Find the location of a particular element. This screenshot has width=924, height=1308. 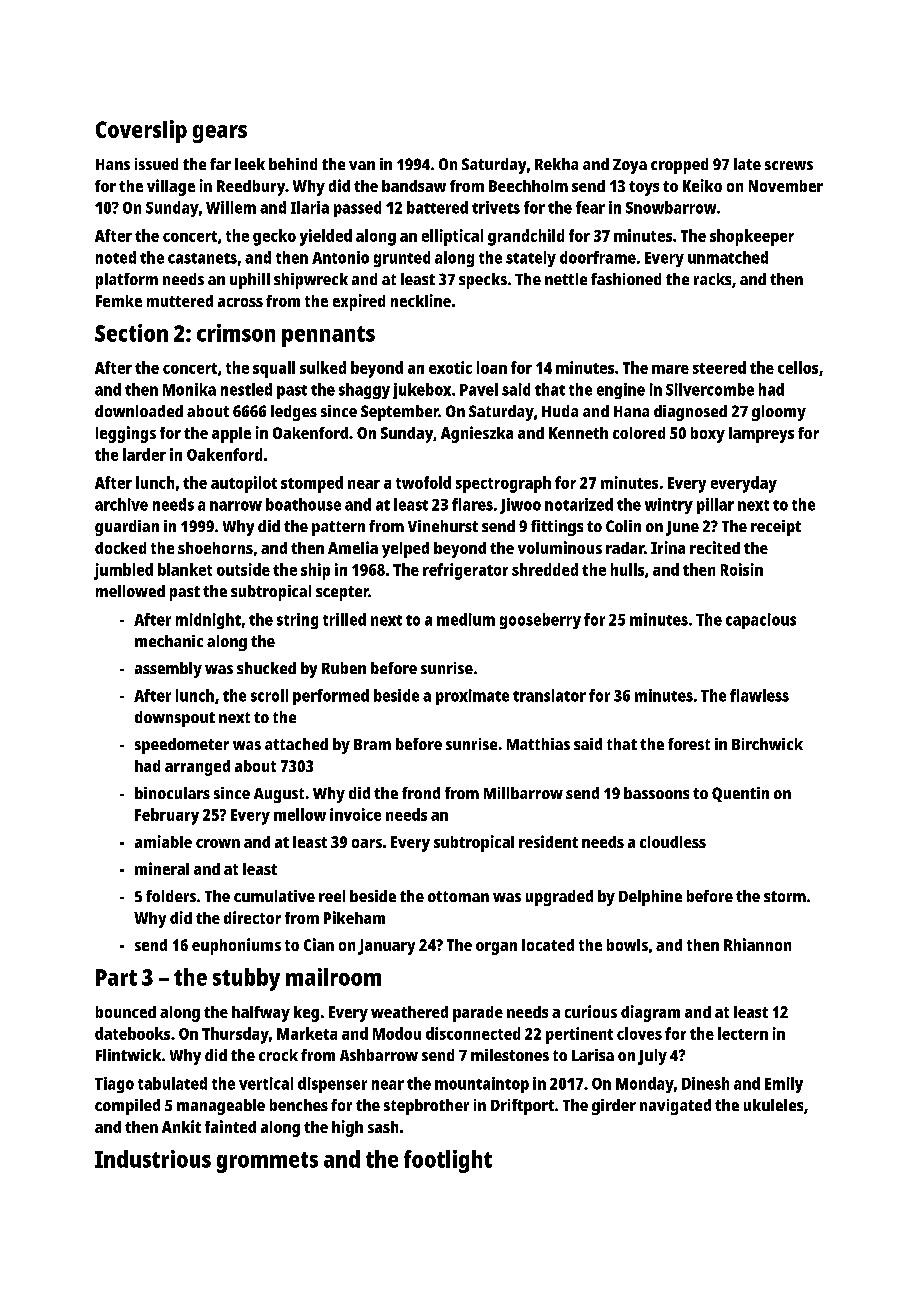

scroll is located at coordinates (269, 695).
